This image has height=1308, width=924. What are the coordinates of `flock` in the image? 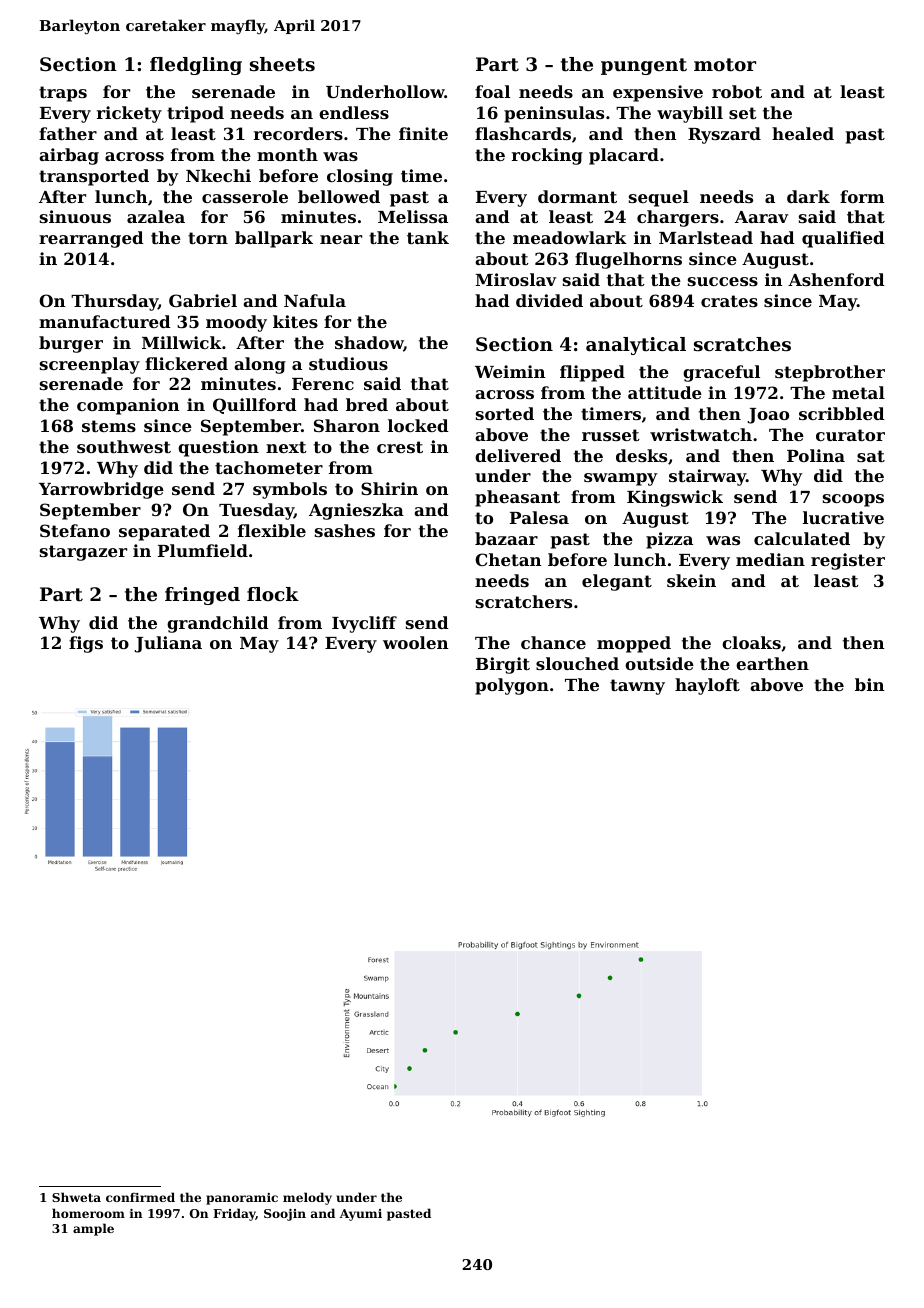 It's located at (273, 594).
